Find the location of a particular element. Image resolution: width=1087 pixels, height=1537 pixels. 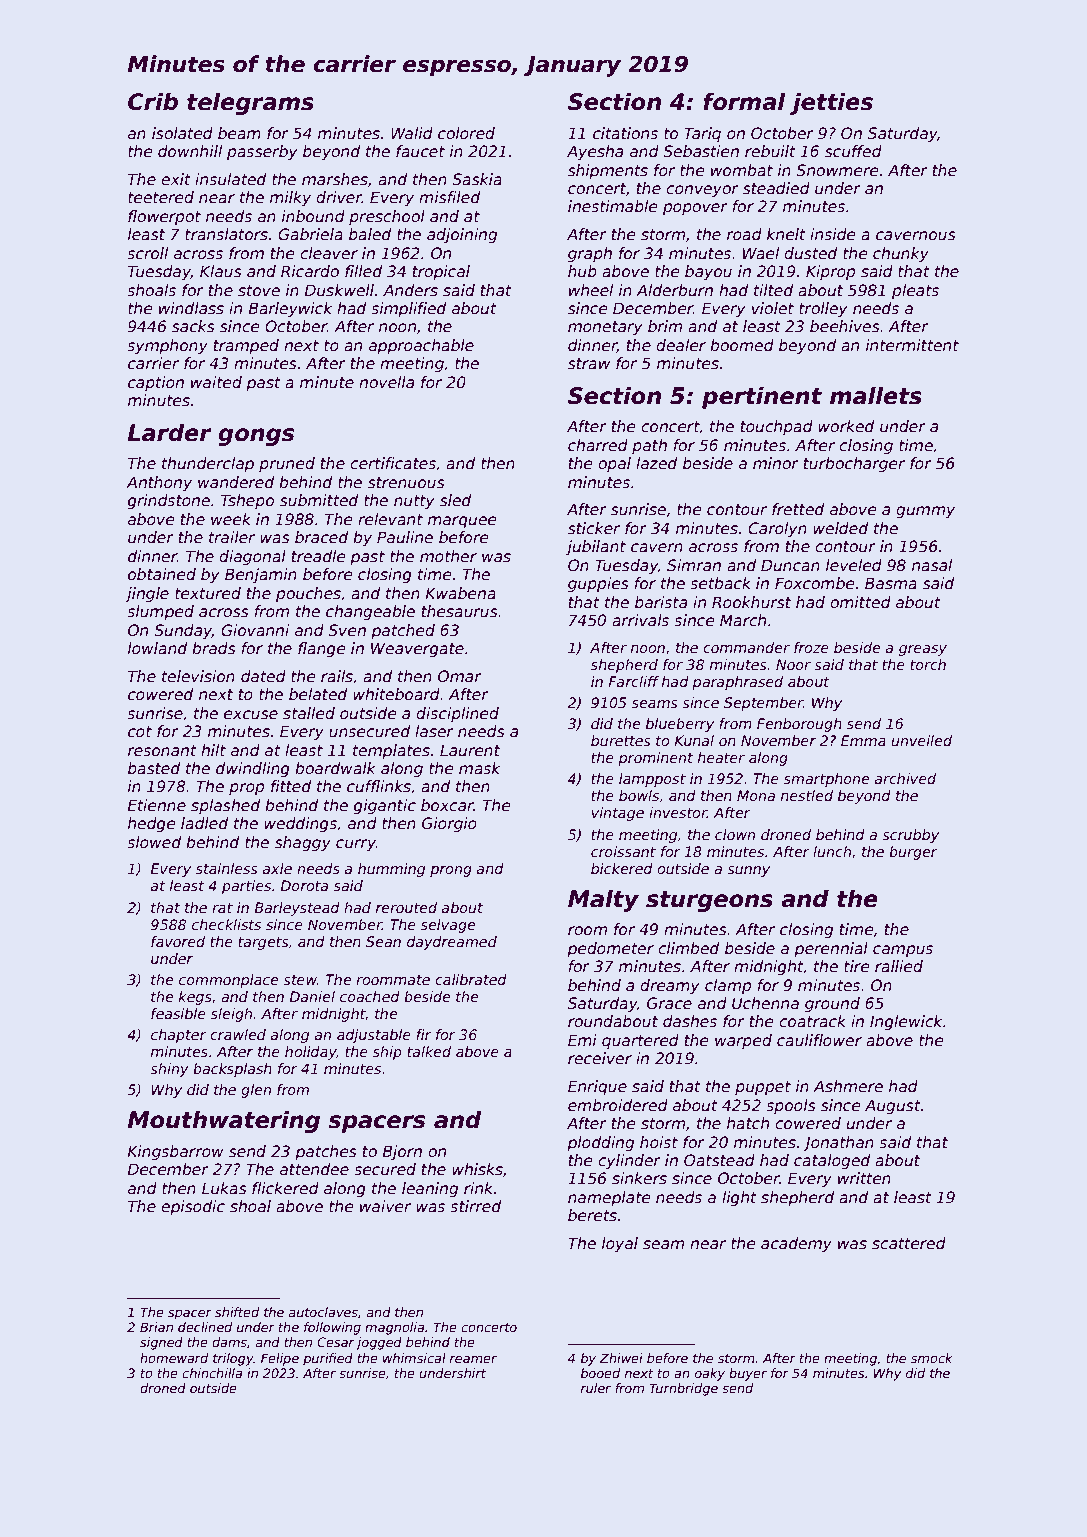

graph is located at coordinates (590, 254).
